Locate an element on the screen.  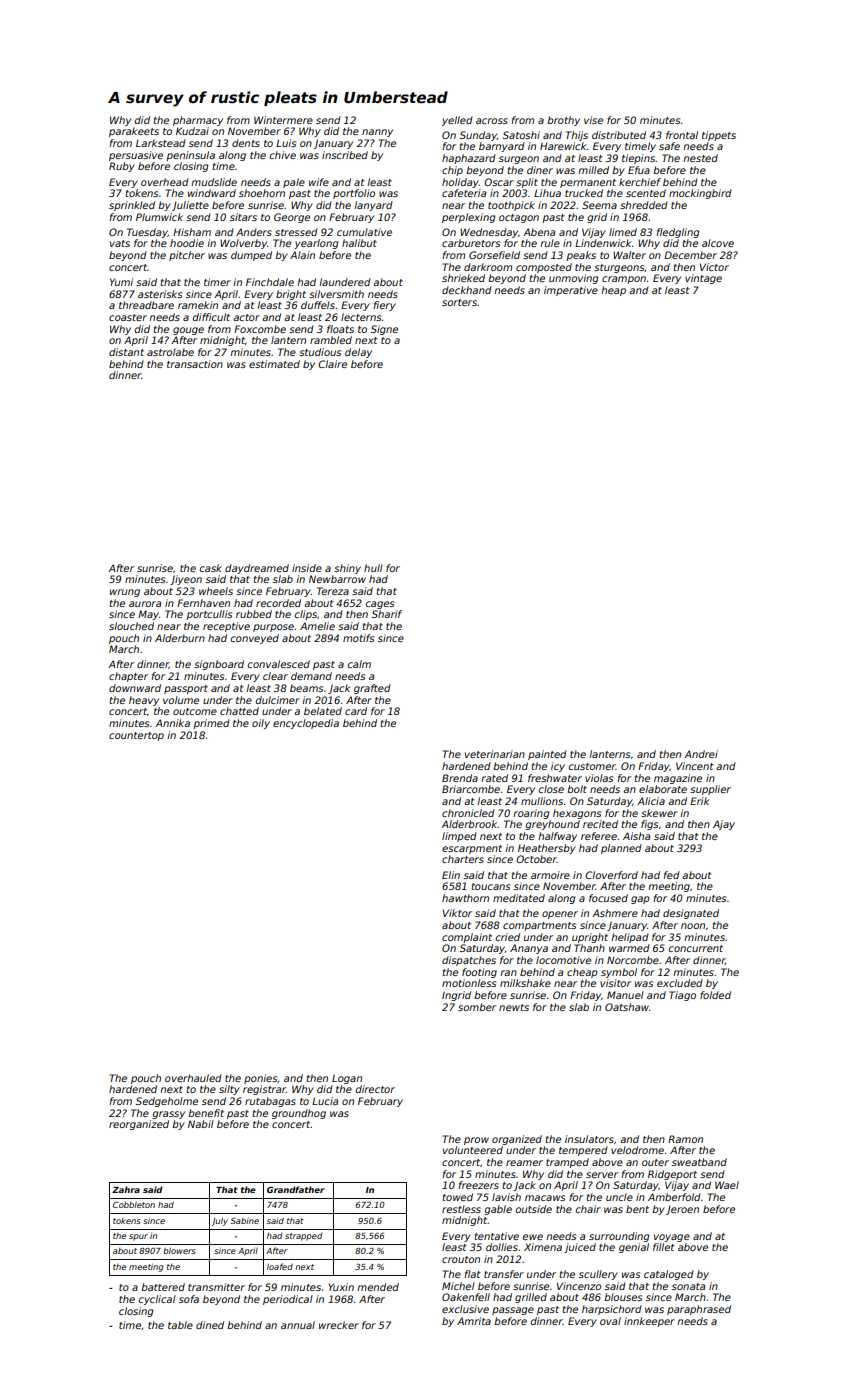
outside is located at coordinates (534, 1209).
